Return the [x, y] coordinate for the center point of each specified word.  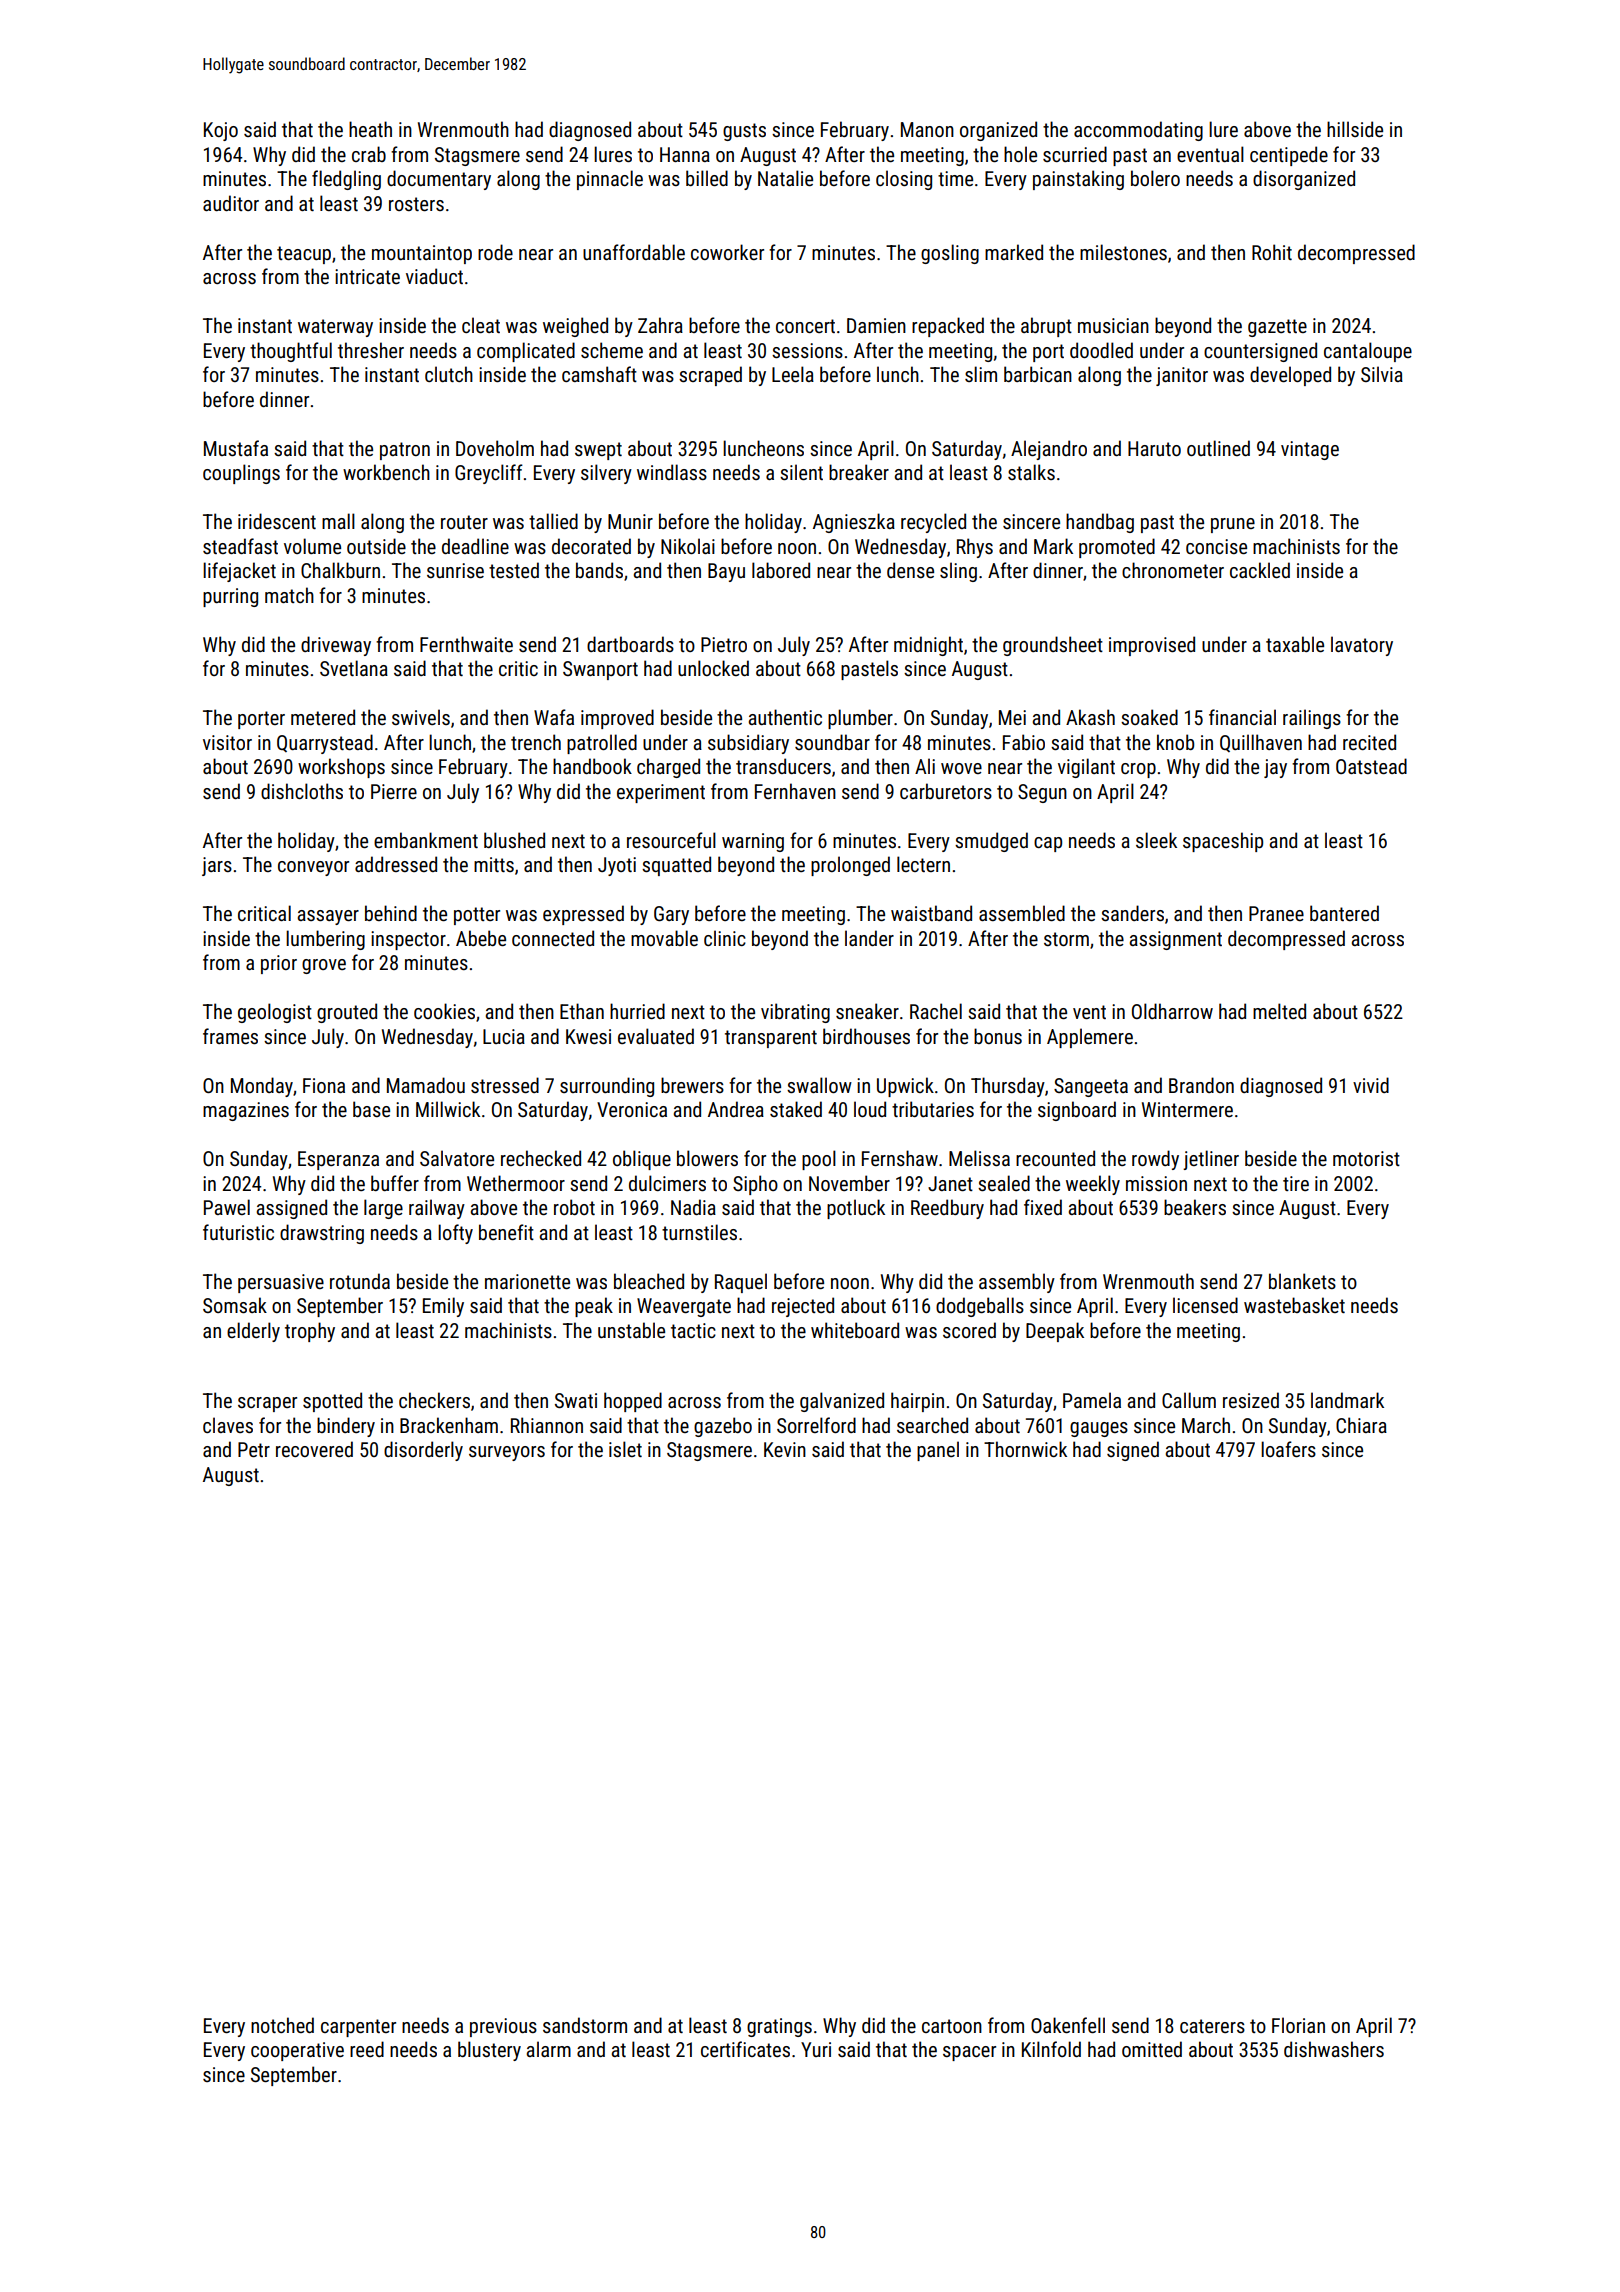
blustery [489, 2051]
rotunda [360, 1281]
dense [910, 570]
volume [312, 546]
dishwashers [1334, 2049]
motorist [1366, 1158]
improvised [1152, 646]
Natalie [785, 178]
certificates [745, 2049]
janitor [1182, 376]
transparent [771, 1039]
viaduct [434, 276]
